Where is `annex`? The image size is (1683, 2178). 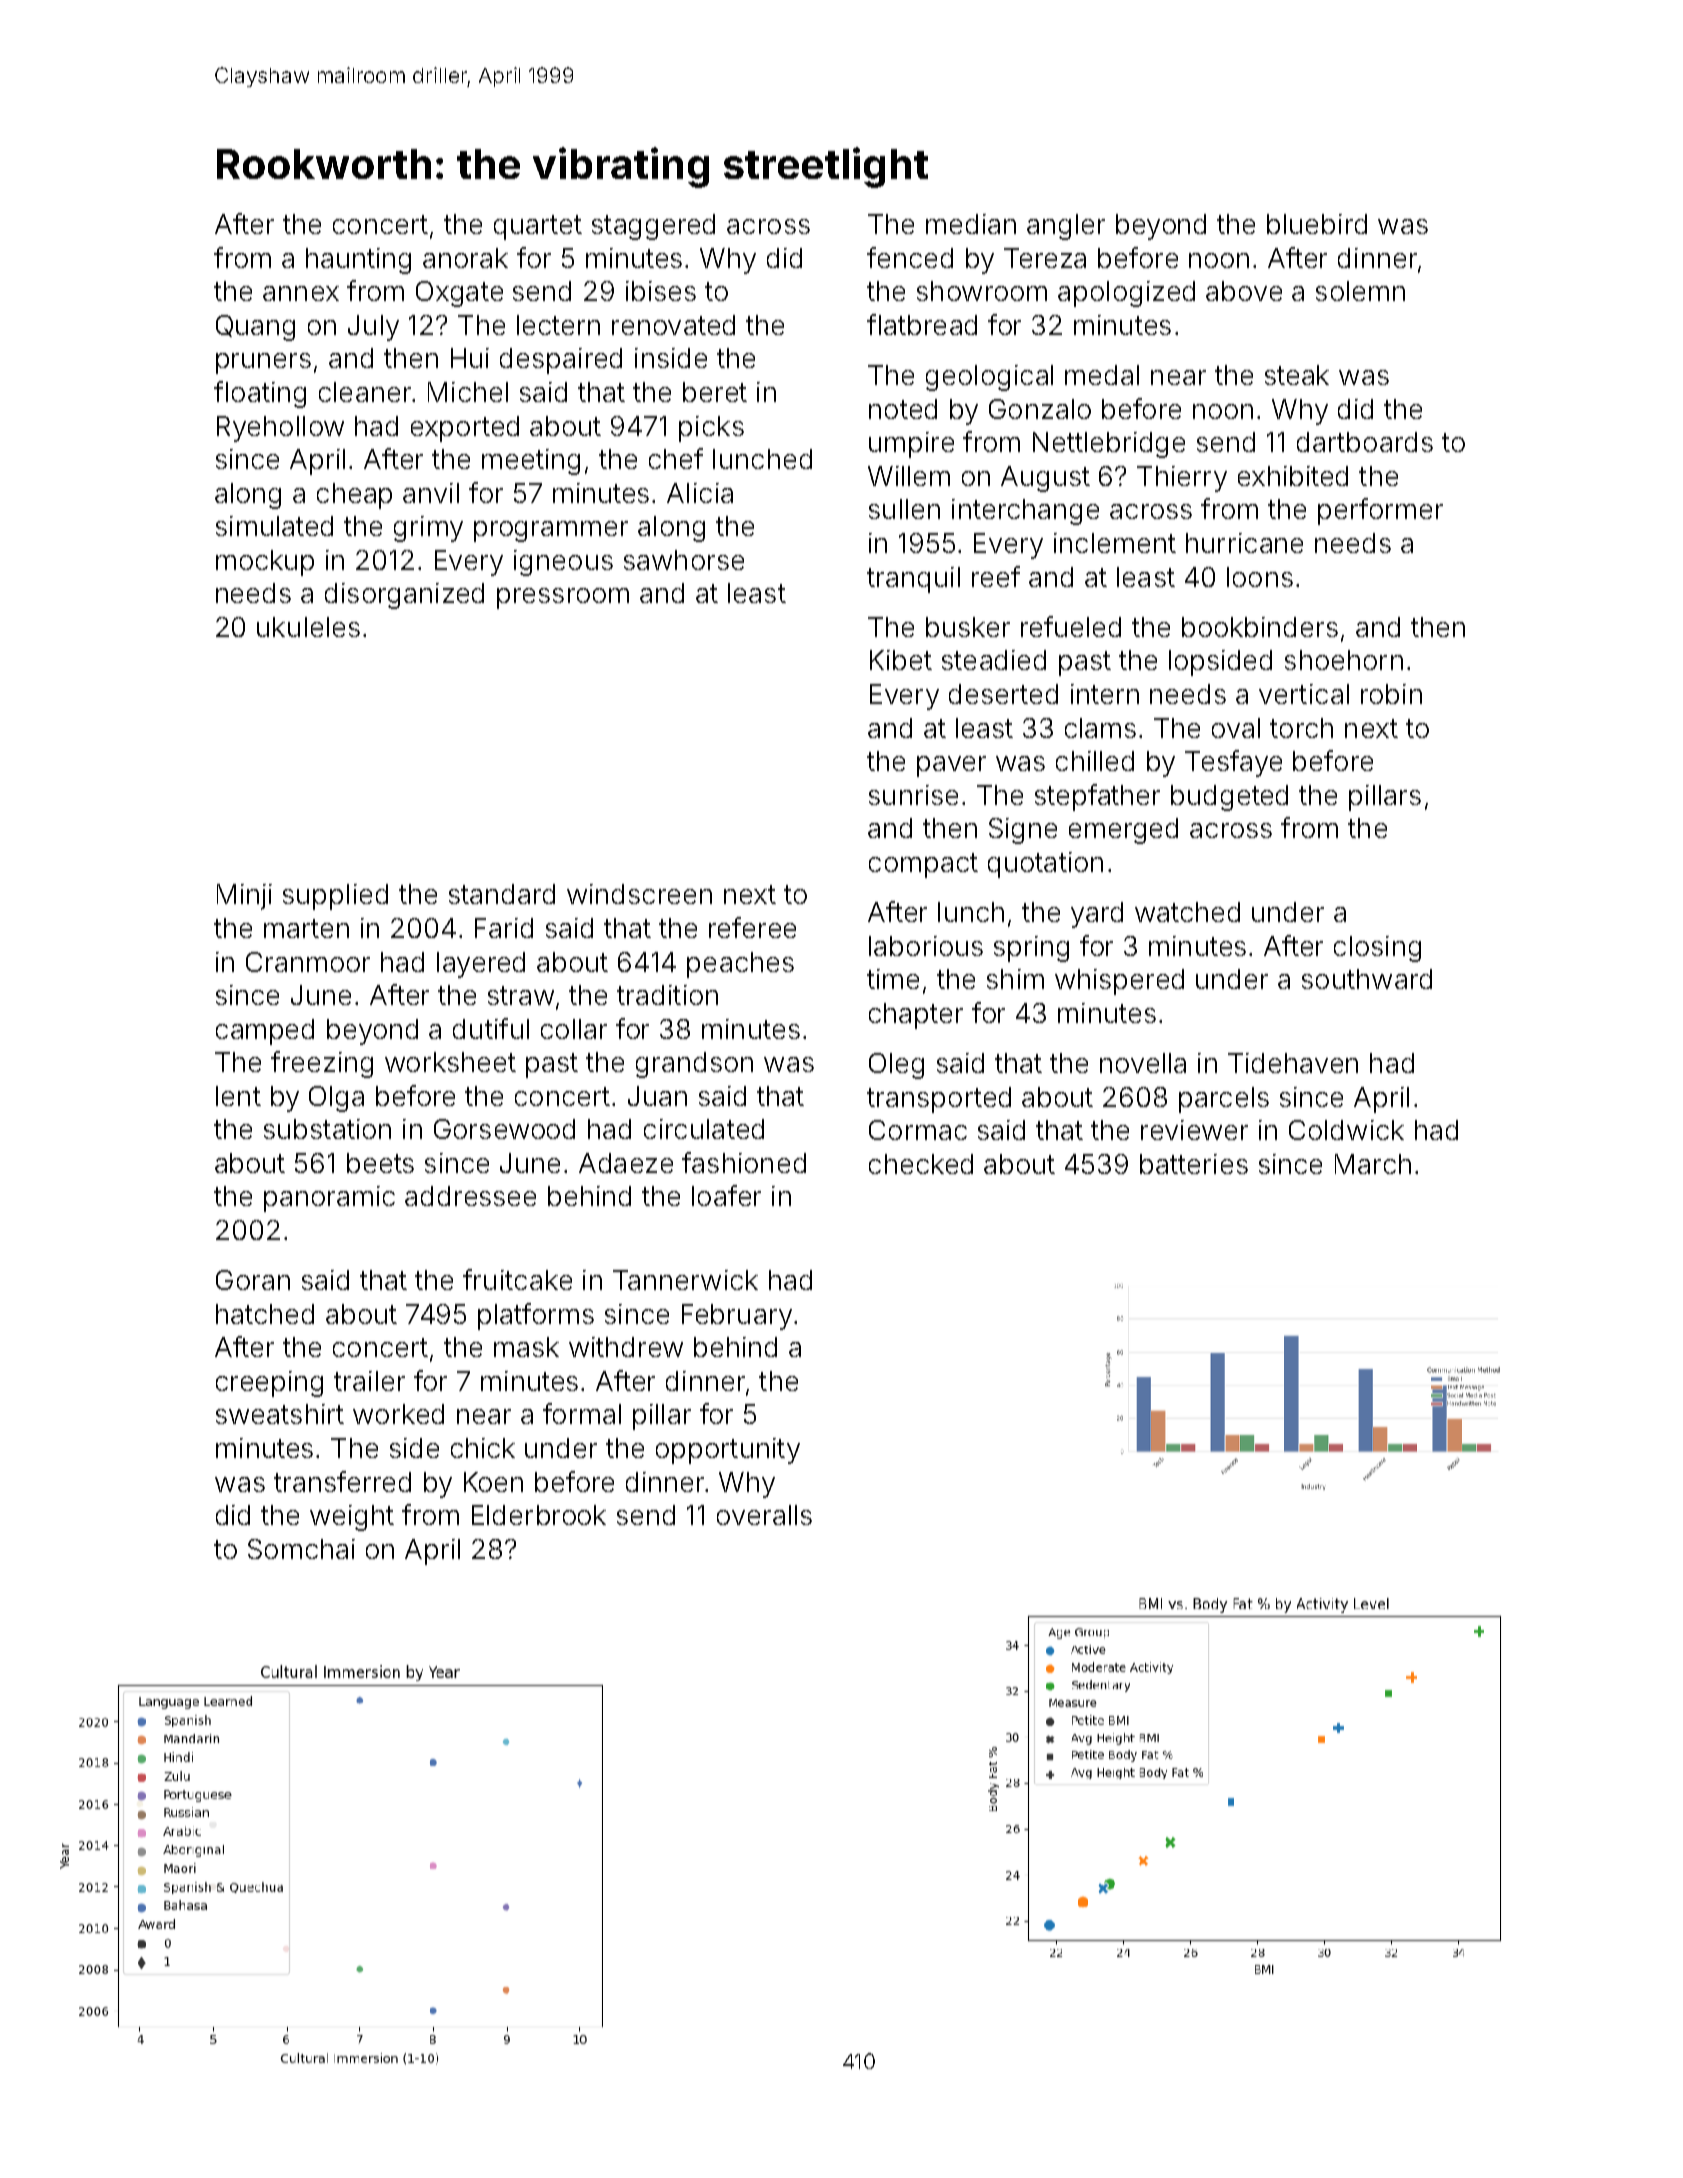 annex is located at coordinates (301, 293).
